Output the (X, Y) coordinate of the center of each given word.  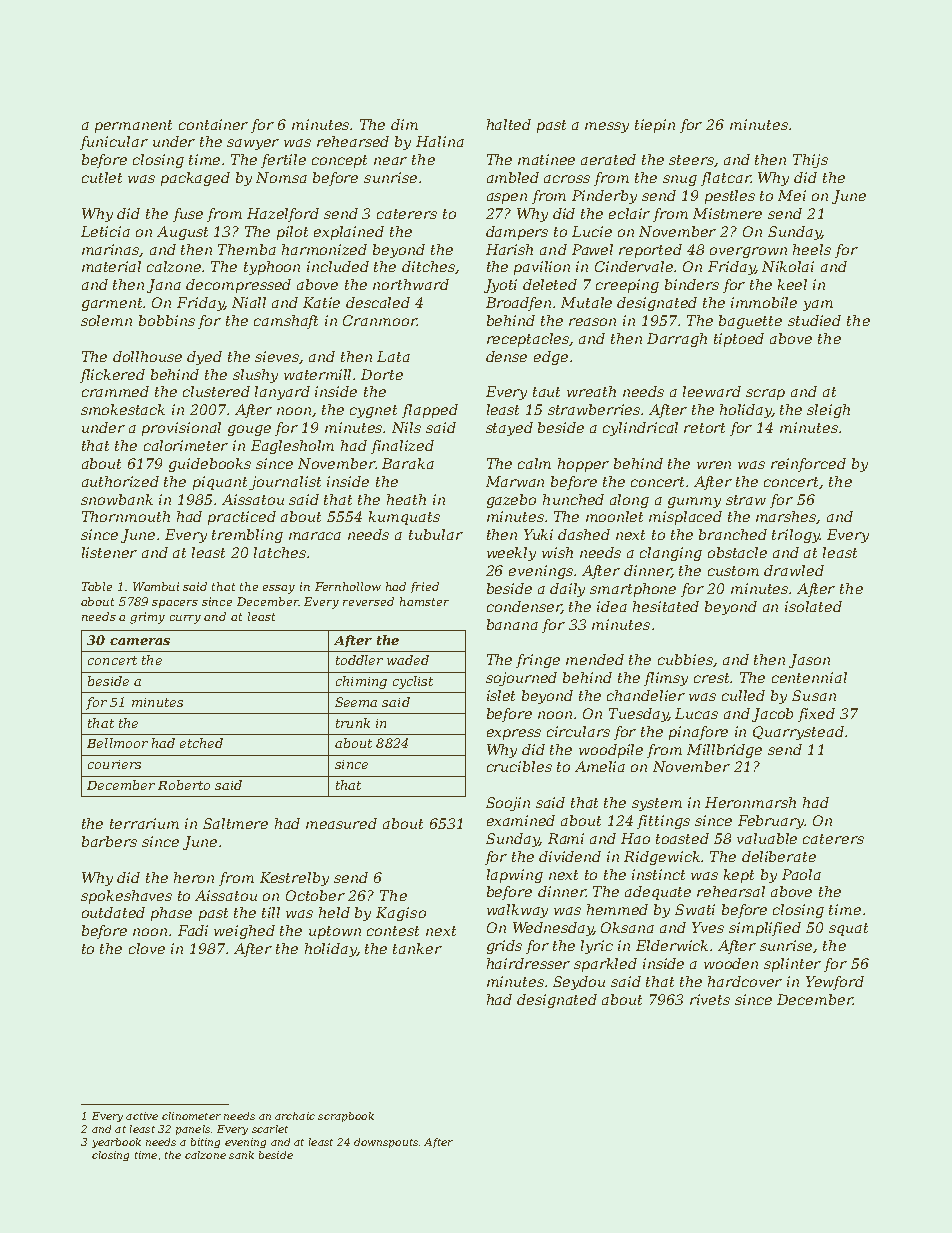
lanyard (282, 393)
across (567, 179)
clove (147, 948)
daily (567, 590)
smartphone (633, 590)
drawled (794, 570)
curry (185, 619)
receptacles (528, 340)
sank (241, 1155)
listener (109, 552)
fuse (188, 215)
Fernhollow (348, 586)
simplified (765, 929)
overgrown (748, 252)
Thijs (810, 161)
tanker (417, 948)
